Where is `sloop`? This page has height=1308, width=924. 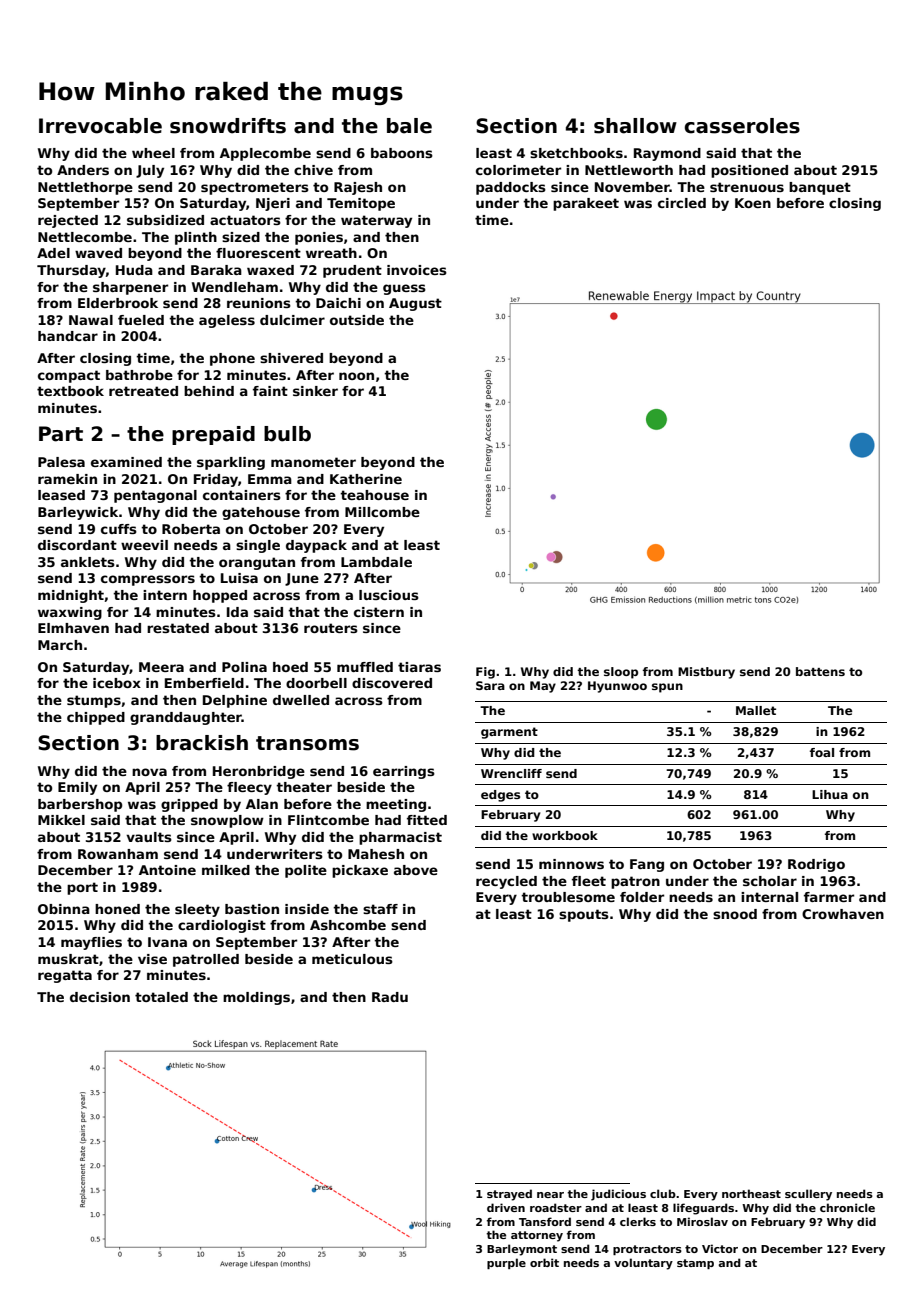 sloop is located at coordinates (621, 673).
